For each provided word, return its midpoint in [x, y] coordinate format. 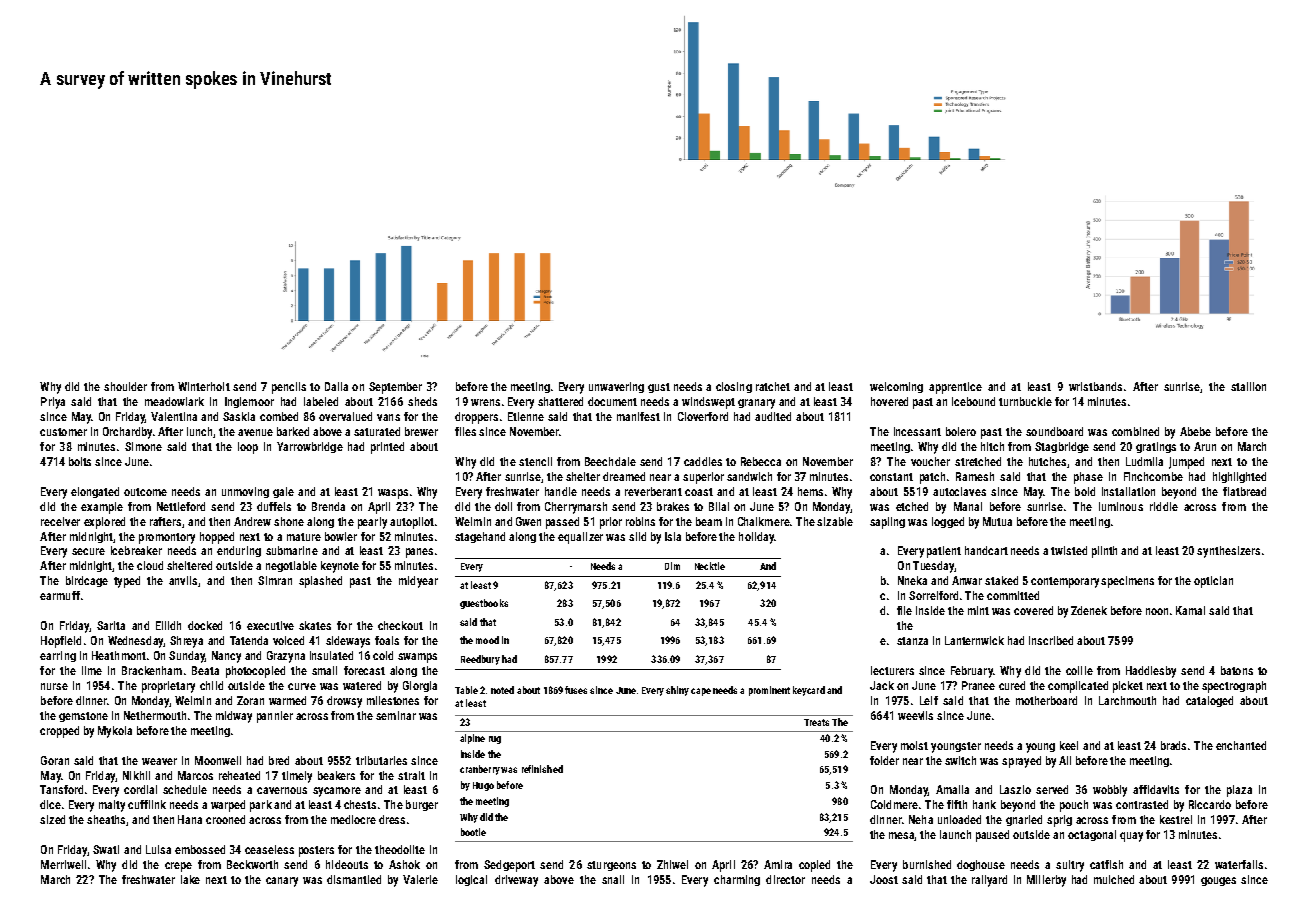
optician [1213, 582]
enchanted [1241, 745]
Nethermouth [155, 715]
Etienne [526, 416]
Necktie [710, 566]
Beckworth [252, 864]
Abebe [1195, 431]
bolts [80, 461]
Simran [275, 580]
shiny [677, 691]
